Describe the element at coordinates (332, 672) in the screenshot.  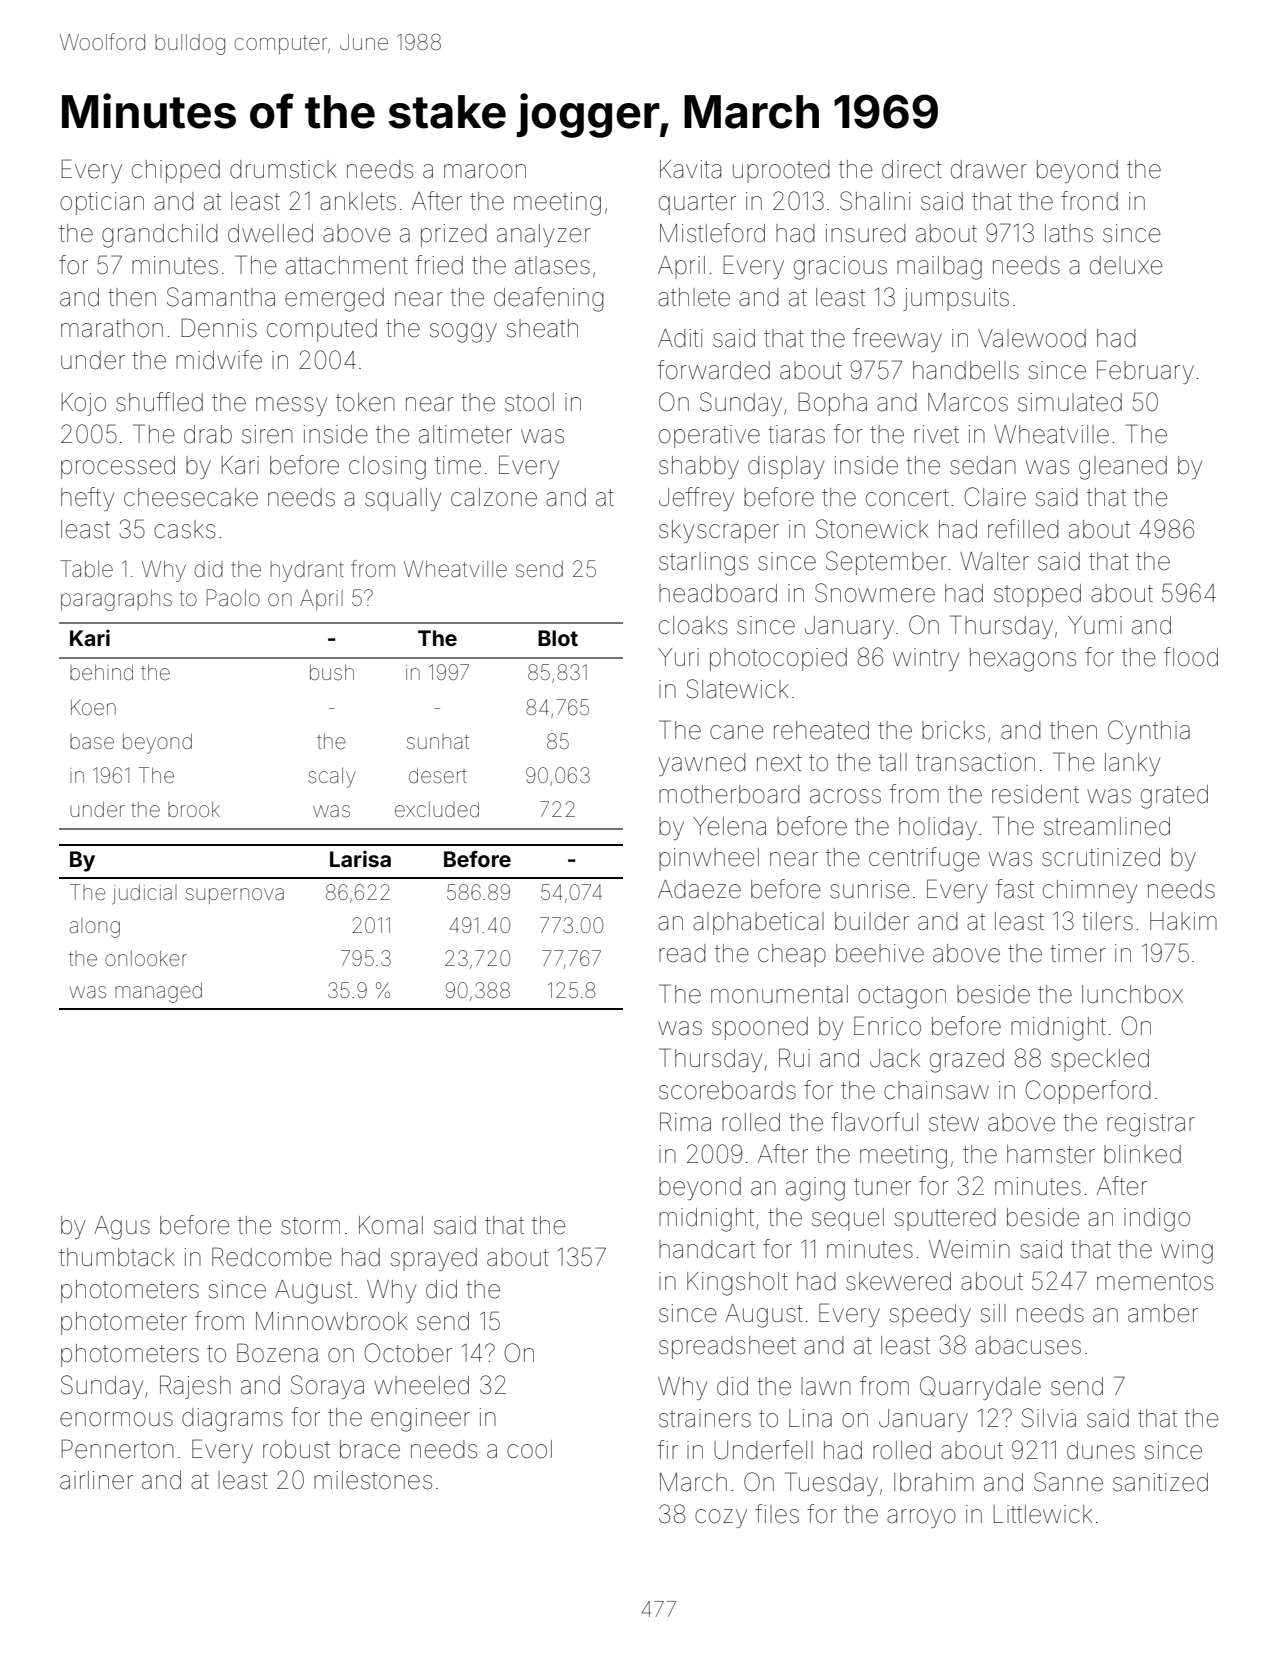
I see `bush` at that location.
